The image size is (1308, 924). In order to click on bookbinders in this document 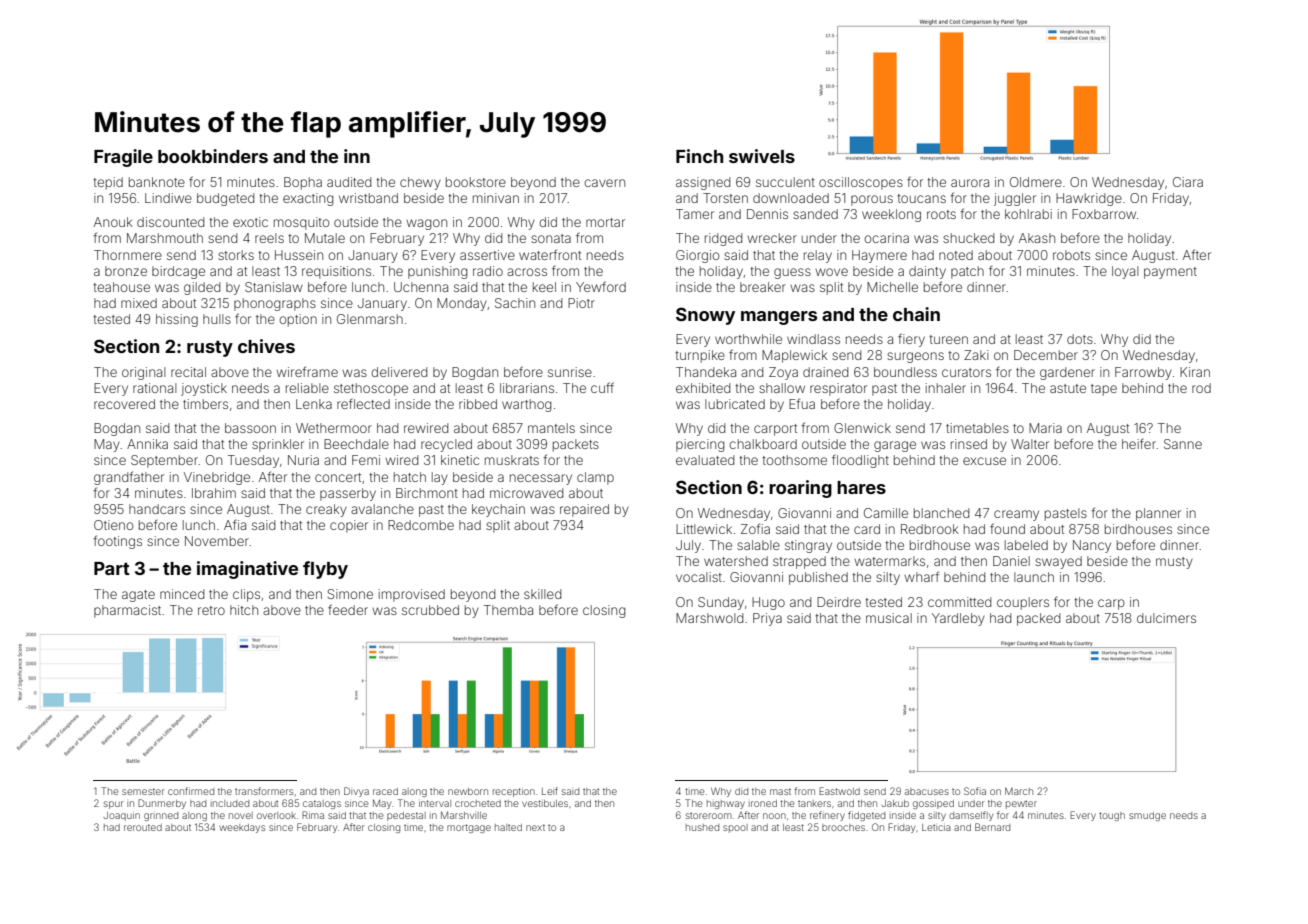, I will do `click(213, 156)`.
